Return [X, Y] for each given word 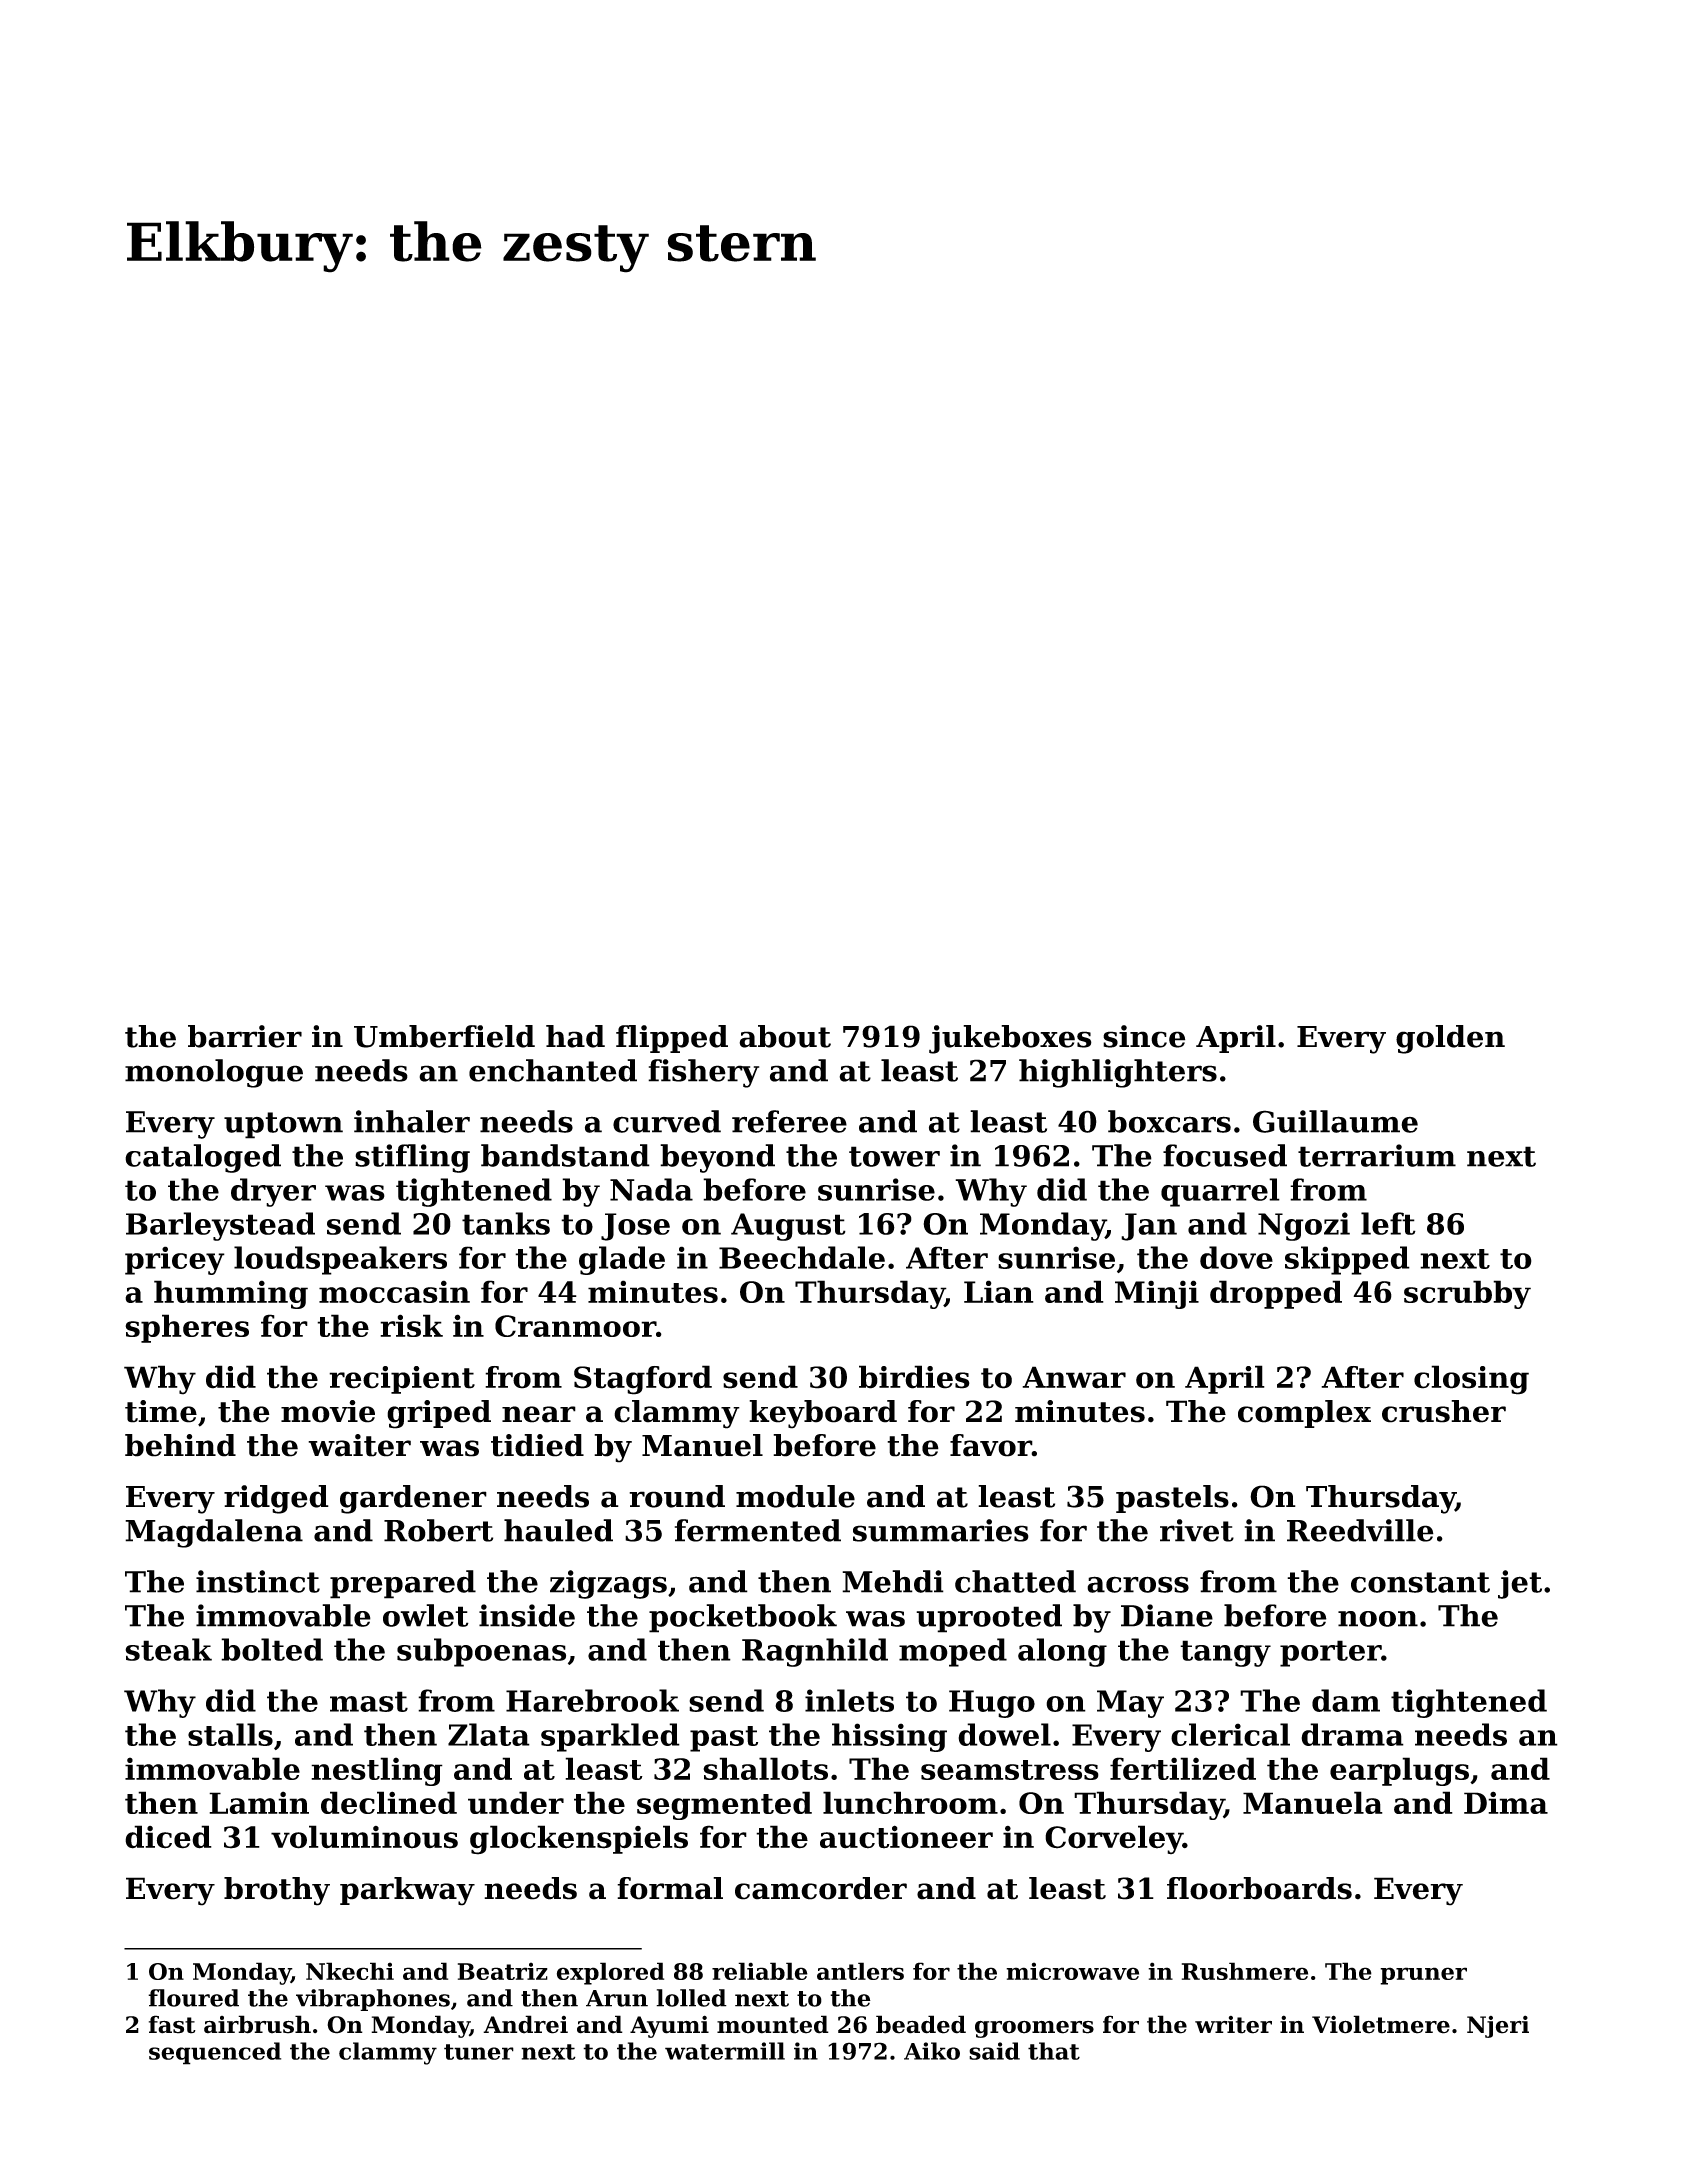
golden [1450, 1039]
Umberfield [444, 1036]
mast [369, 1701]
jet [1520, 1584]
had [575, 1036]
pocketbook [743, 1618]
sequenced [215, 2053]
